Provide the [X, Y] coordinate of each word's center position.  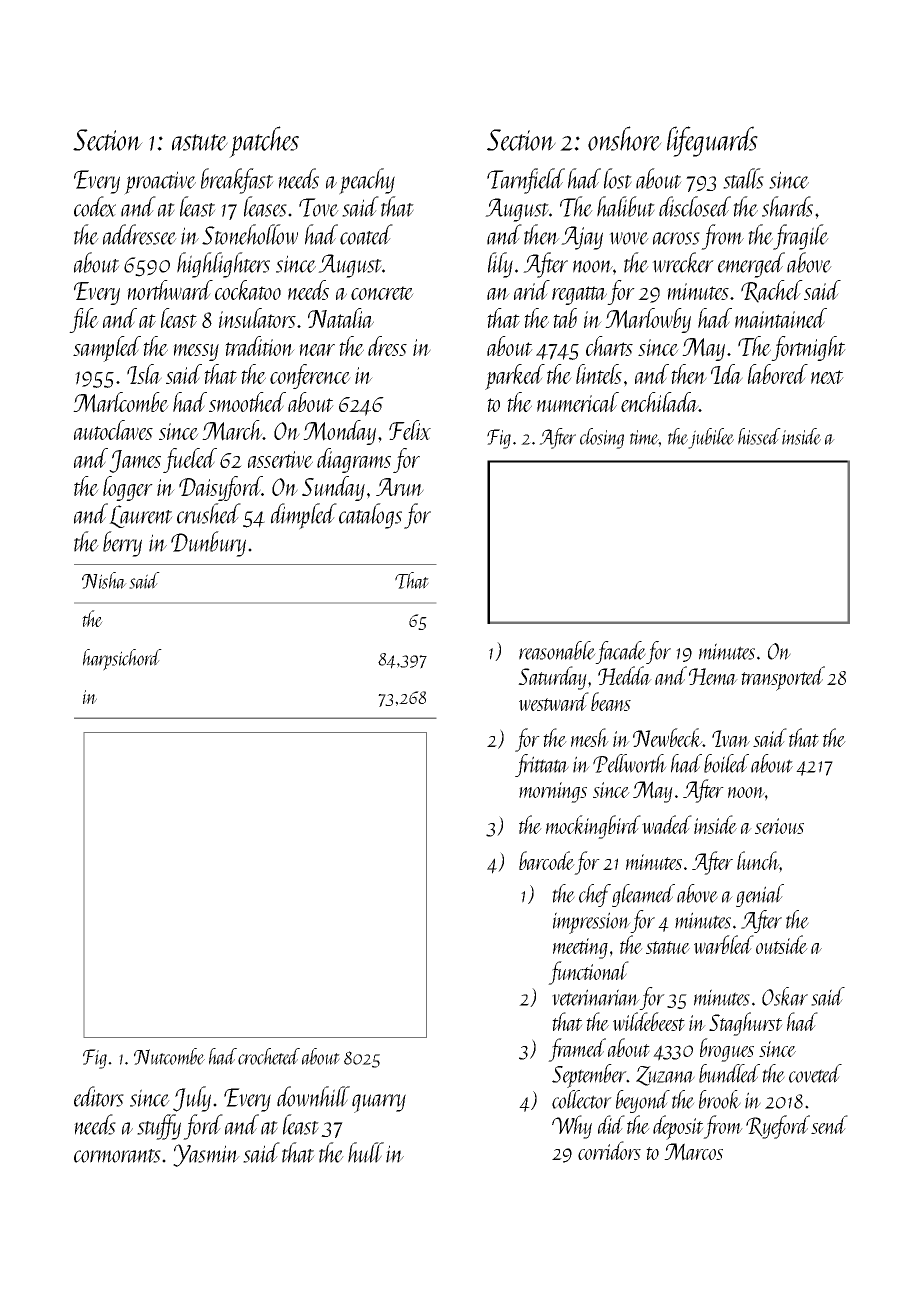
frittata [542, 765]
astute [200, 142]
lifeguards [712, 141]
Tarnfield [526, 181]
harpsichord [122, 660]
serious [779, 826]
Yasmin [206, 1155]
